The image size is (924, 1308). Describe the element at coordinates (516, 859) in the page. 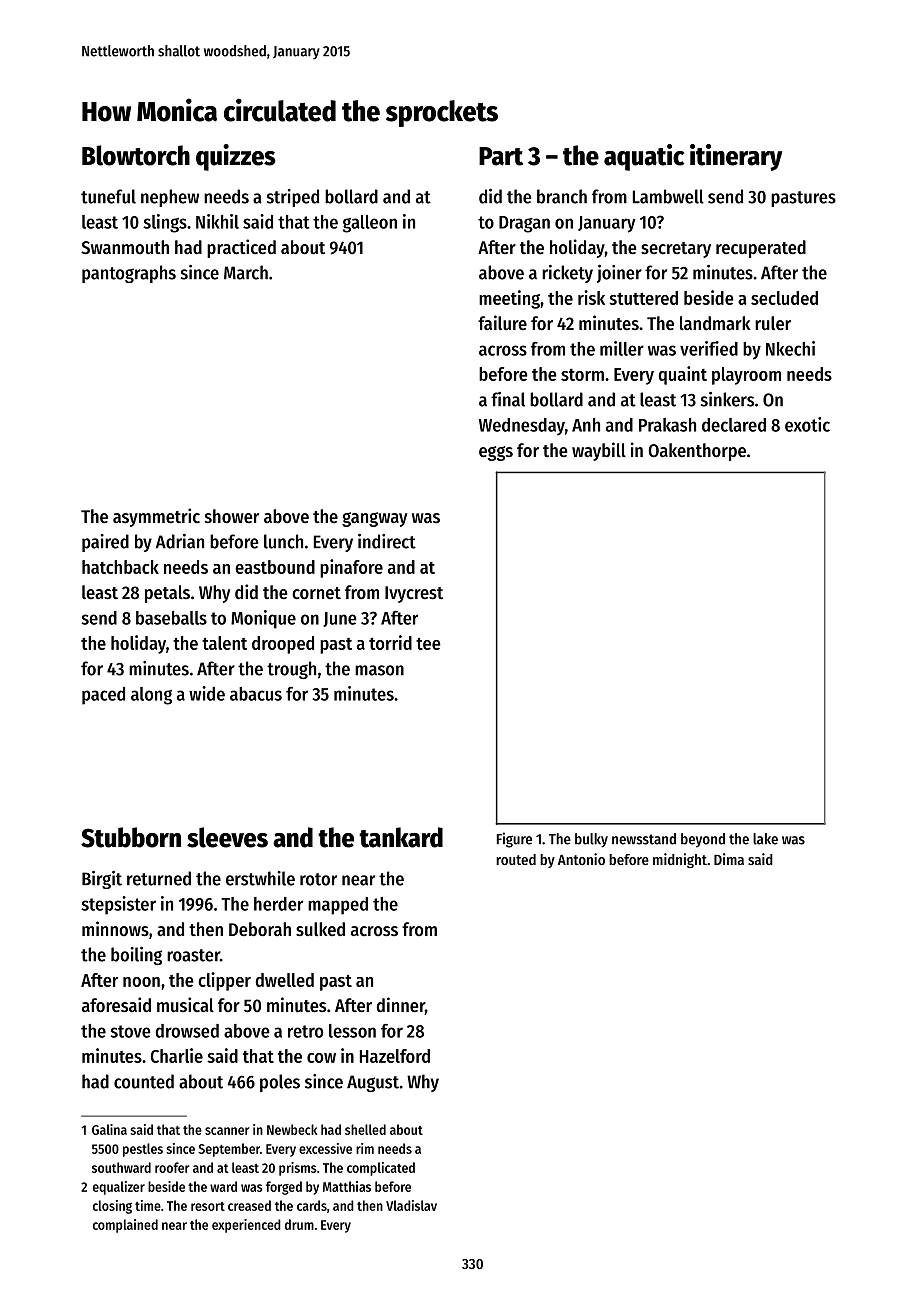

I see `routed` at that location.
